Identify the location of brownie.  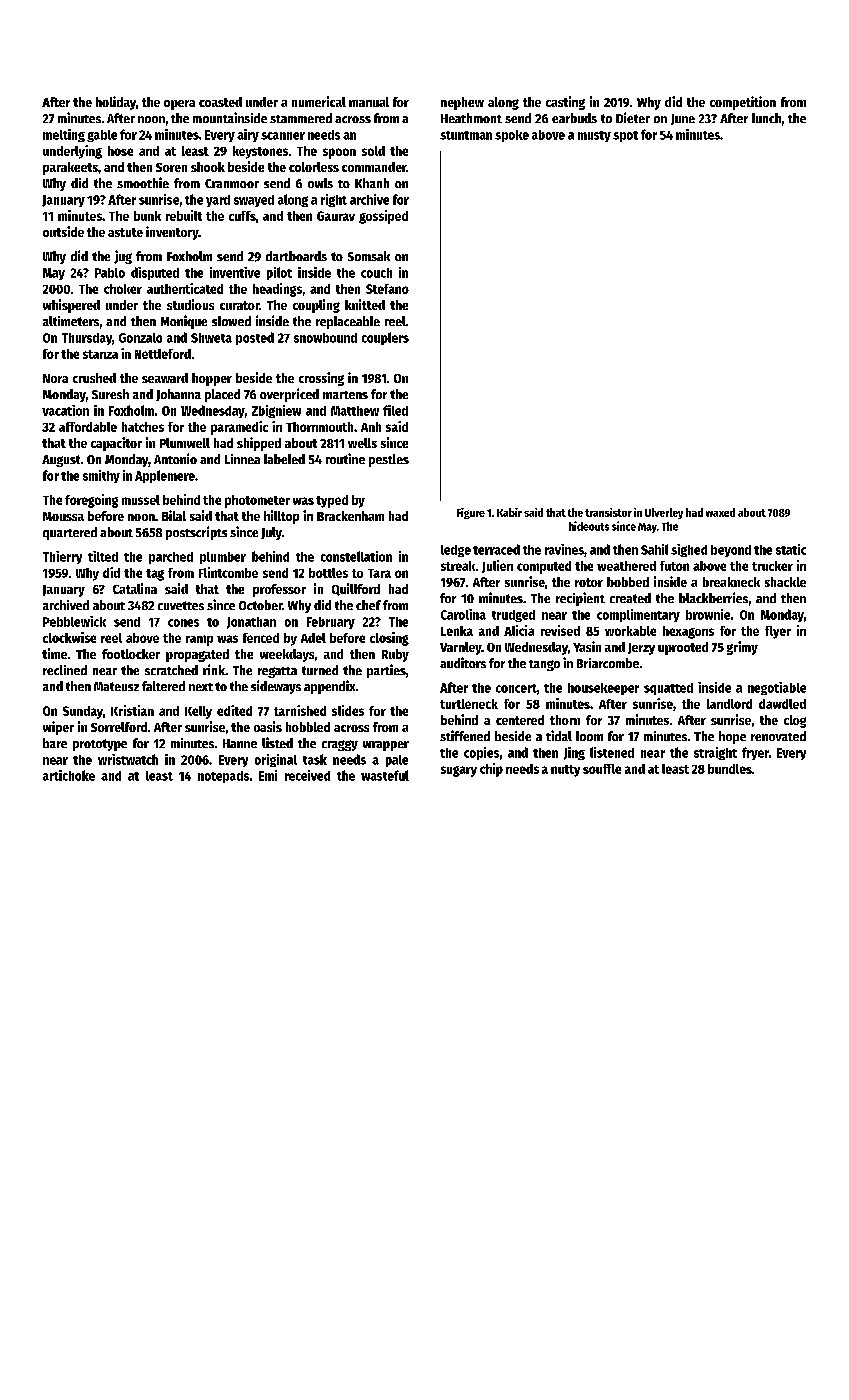
(708, 614).
